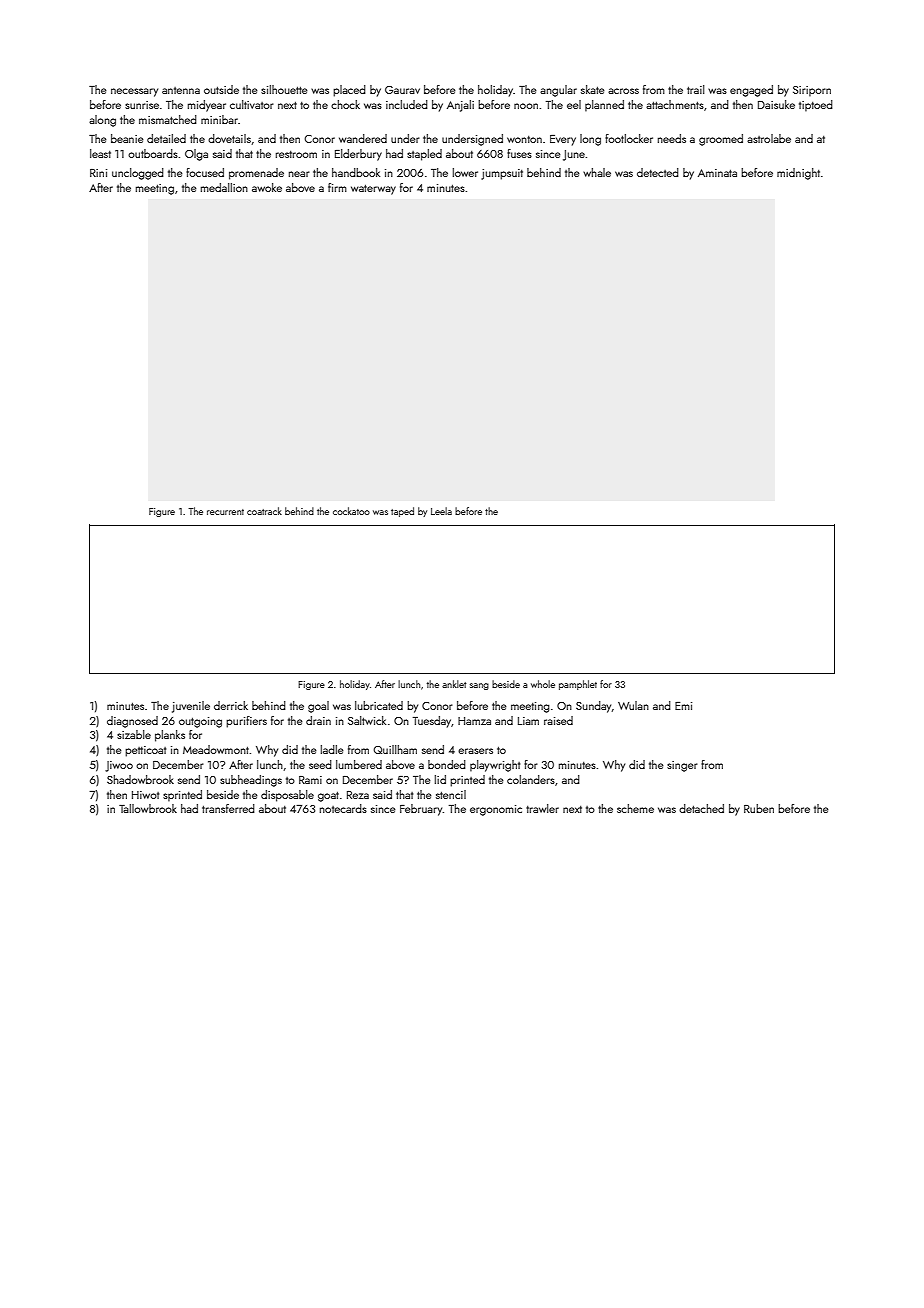 The height and width of the screenshot is (1308, 924). What do you see at coordinates (683, 706) in the screenshot?
I see `Emi` at bounding box center [683, 706].
